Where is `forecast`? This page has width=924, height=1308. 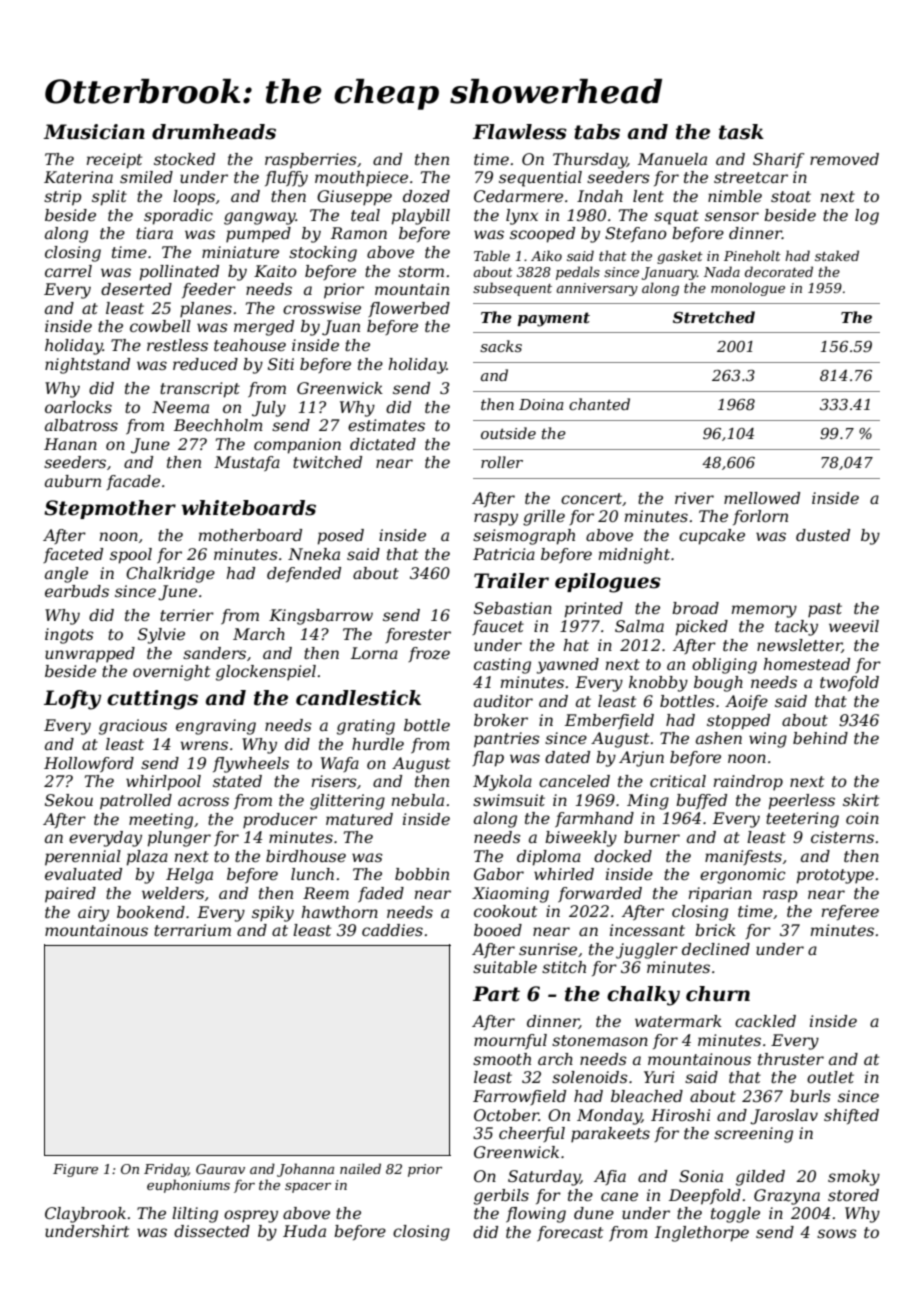
forecast is located at coordinates (570, 1233).
